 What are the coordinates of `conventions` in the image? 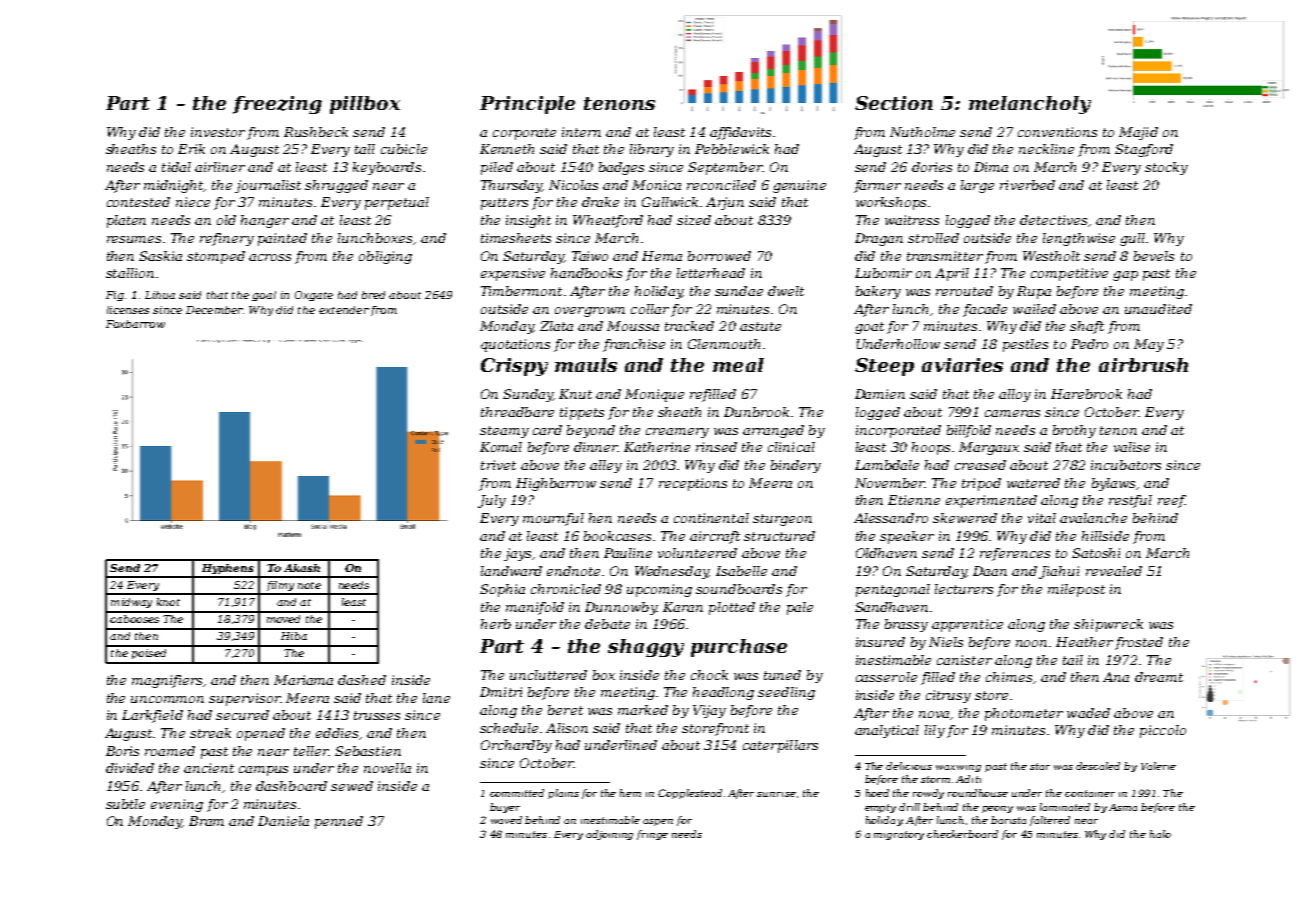 It's located at (1057, 132).
